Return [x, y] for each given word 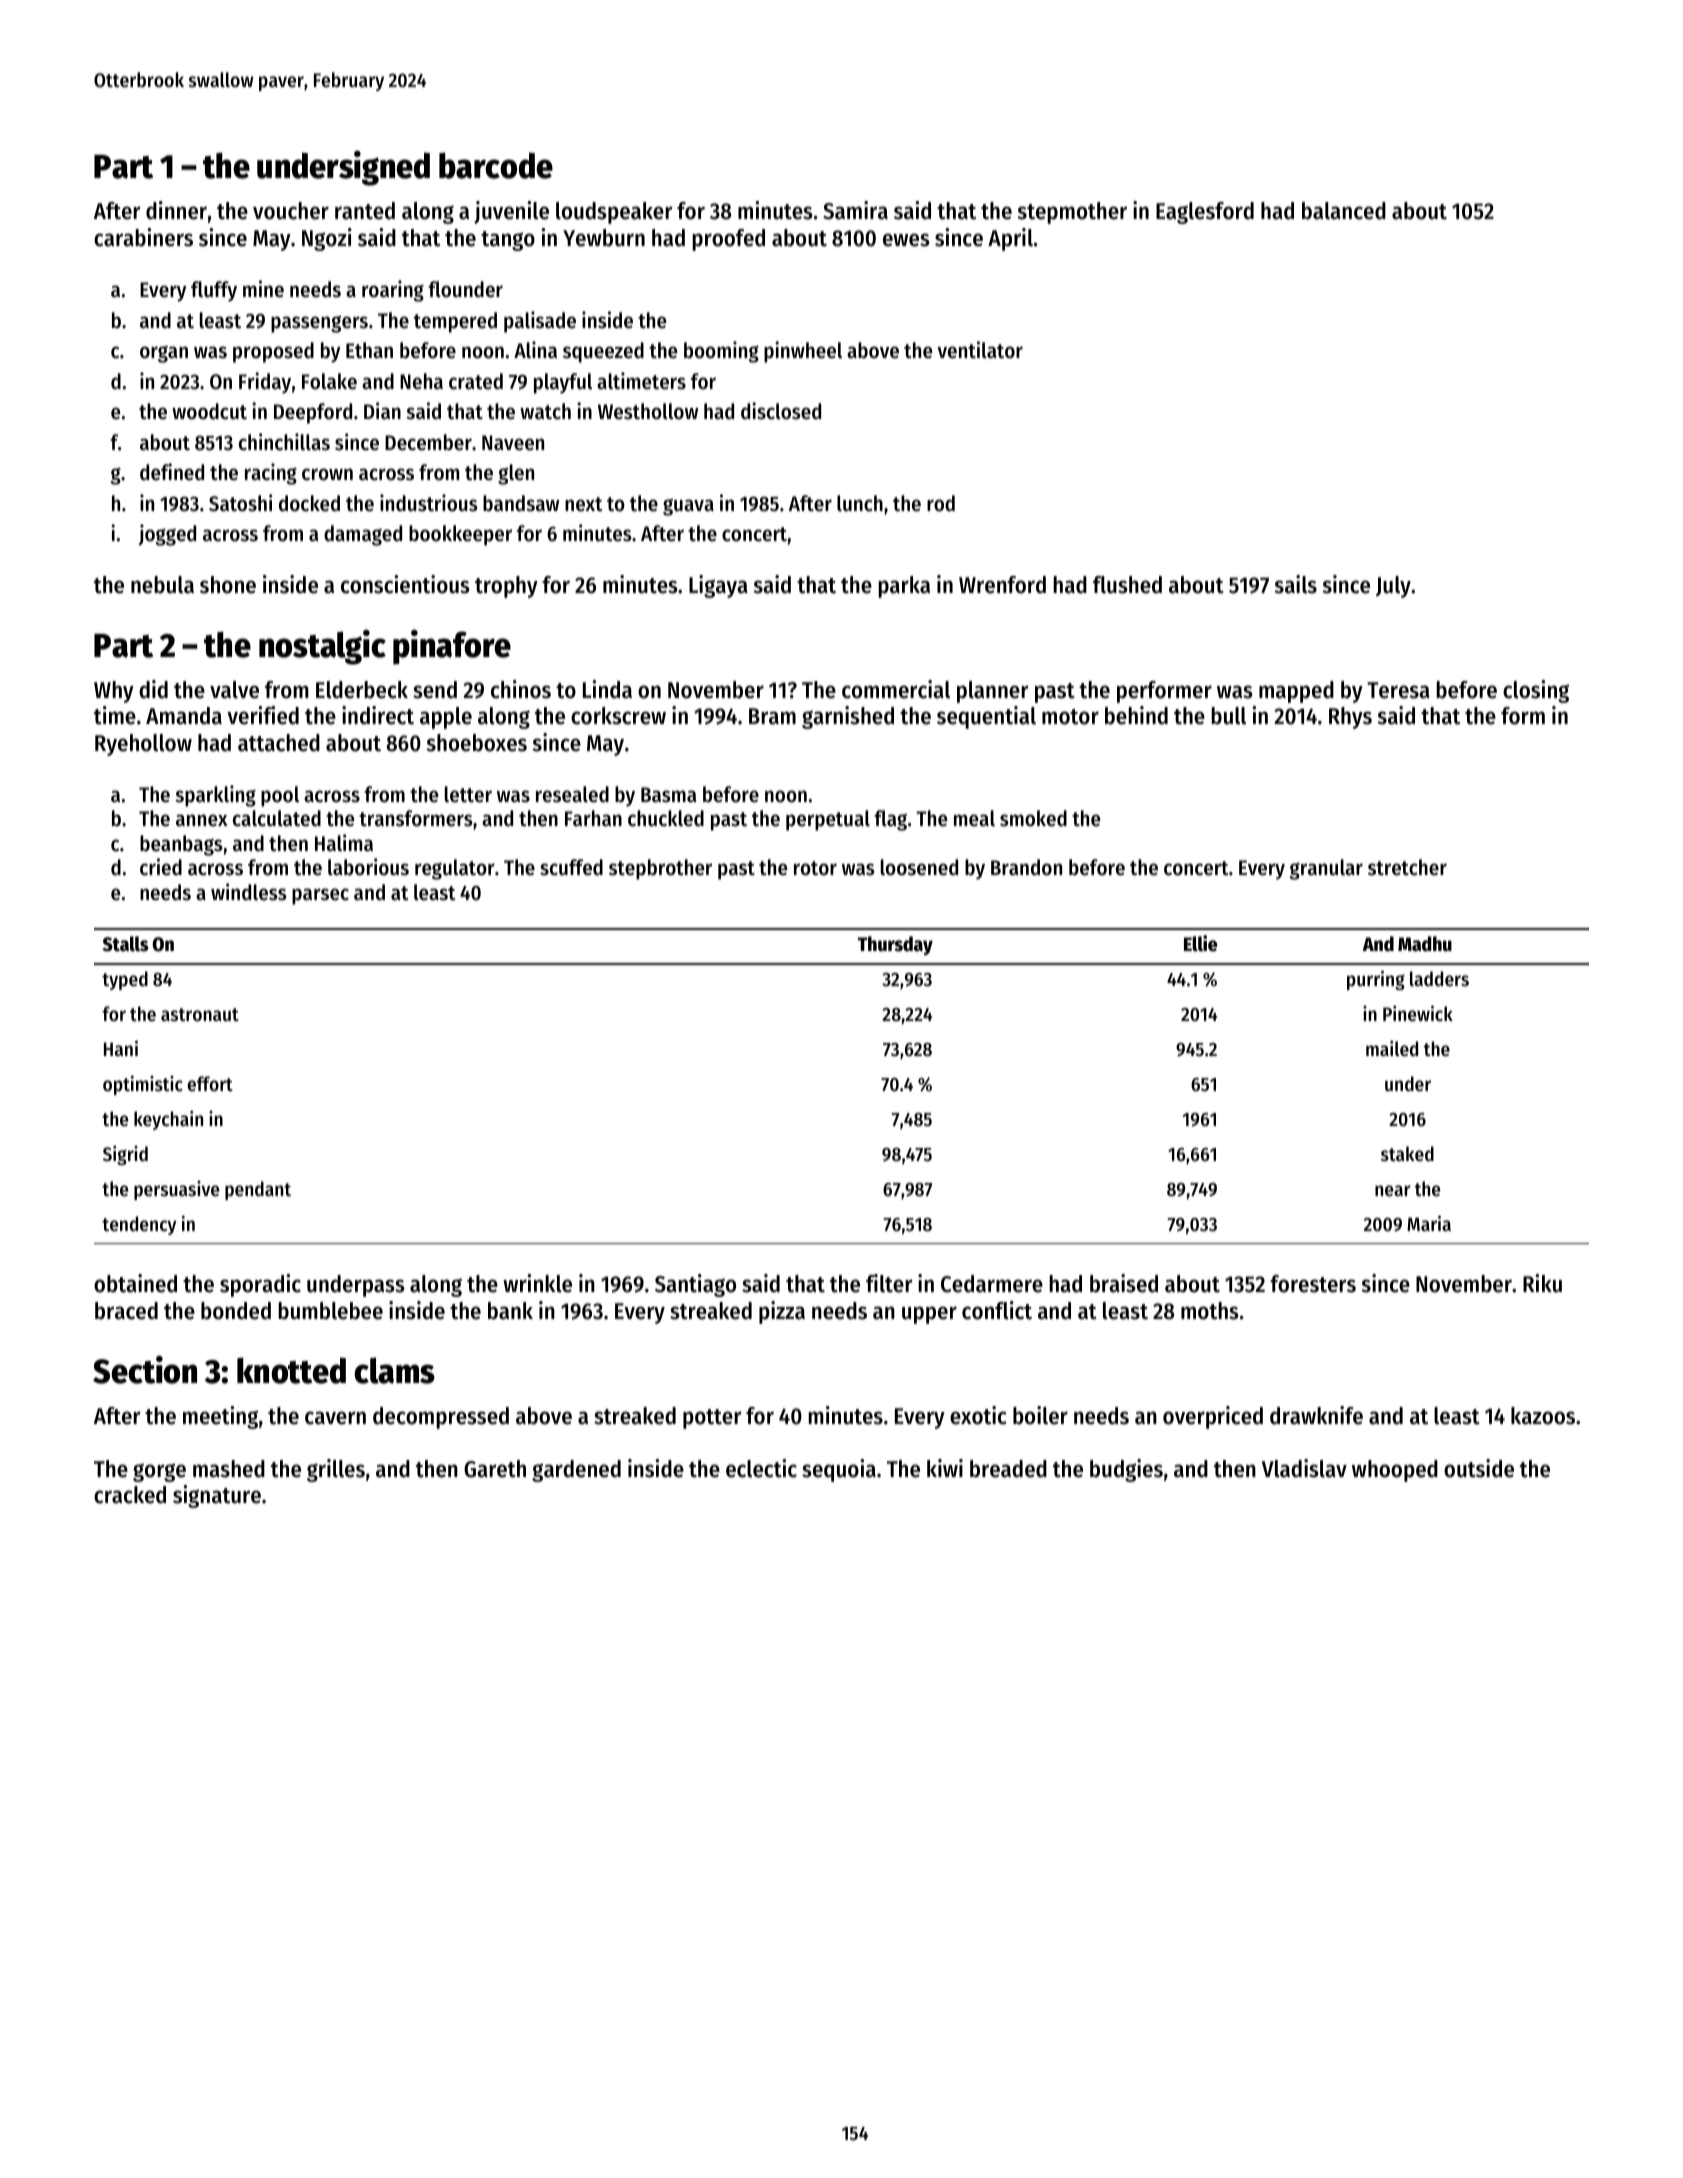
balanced [1344, 211]
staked [1407, 1154]
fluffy [214, 291]
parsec [320, 896]
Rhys [1350, 718]
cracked [130, 1495]
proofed [728, 240]
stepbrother [660, 869]
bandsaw [521, 503]
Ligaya [718, 586]
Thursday [895, 945]
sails [1296, 584]
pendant [258, 1190]
